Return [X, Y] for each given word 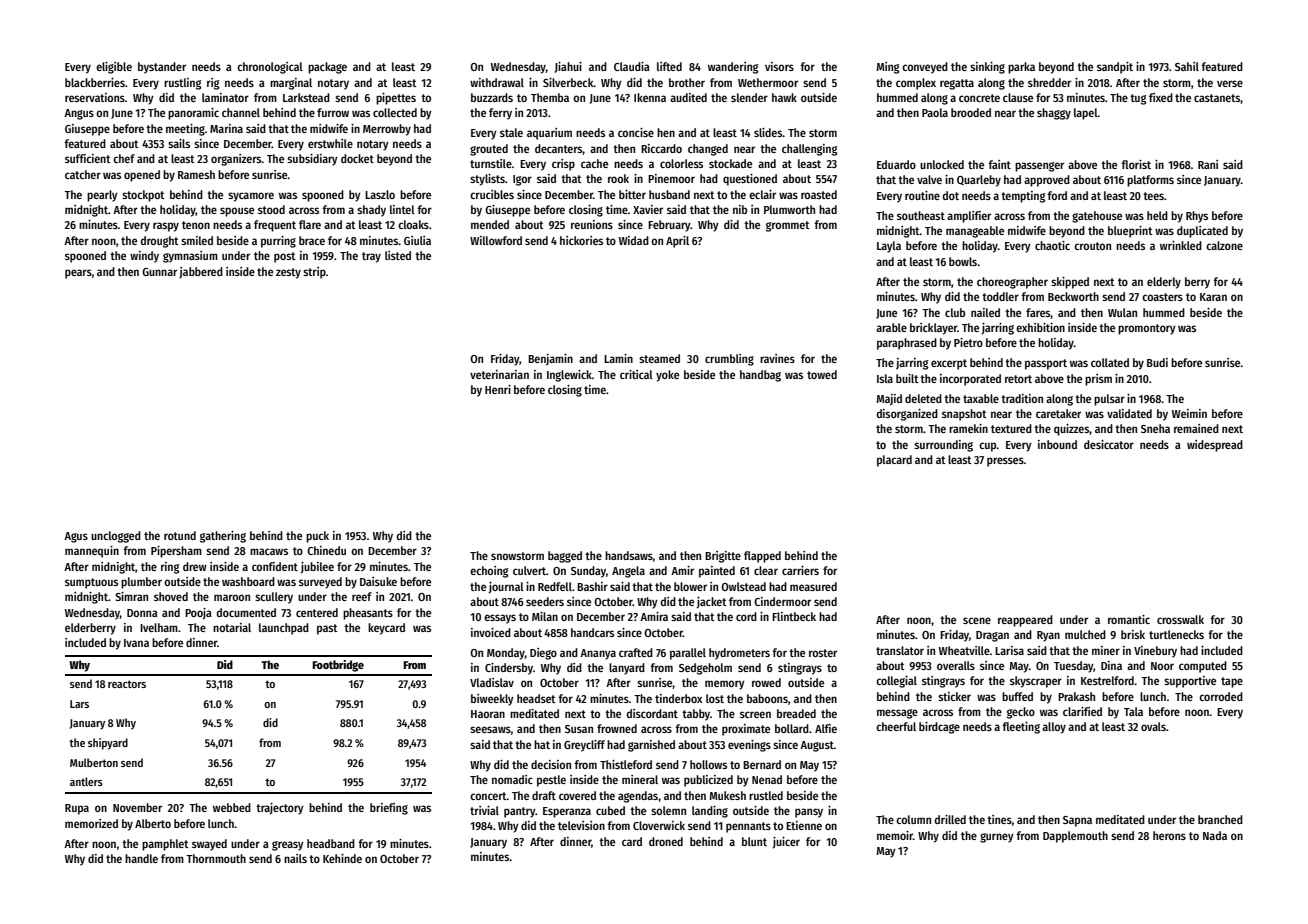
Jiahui [568, 67]
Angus [79, 114]
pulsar [1109, 400]
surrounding [943, 446]
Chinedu [326, 550]
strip [314, 273]
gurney [997, 838]
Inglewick [569, 376]
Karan [1213, 297]
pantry [519, 812]
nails [295, 858]
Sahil [1187, 66]
